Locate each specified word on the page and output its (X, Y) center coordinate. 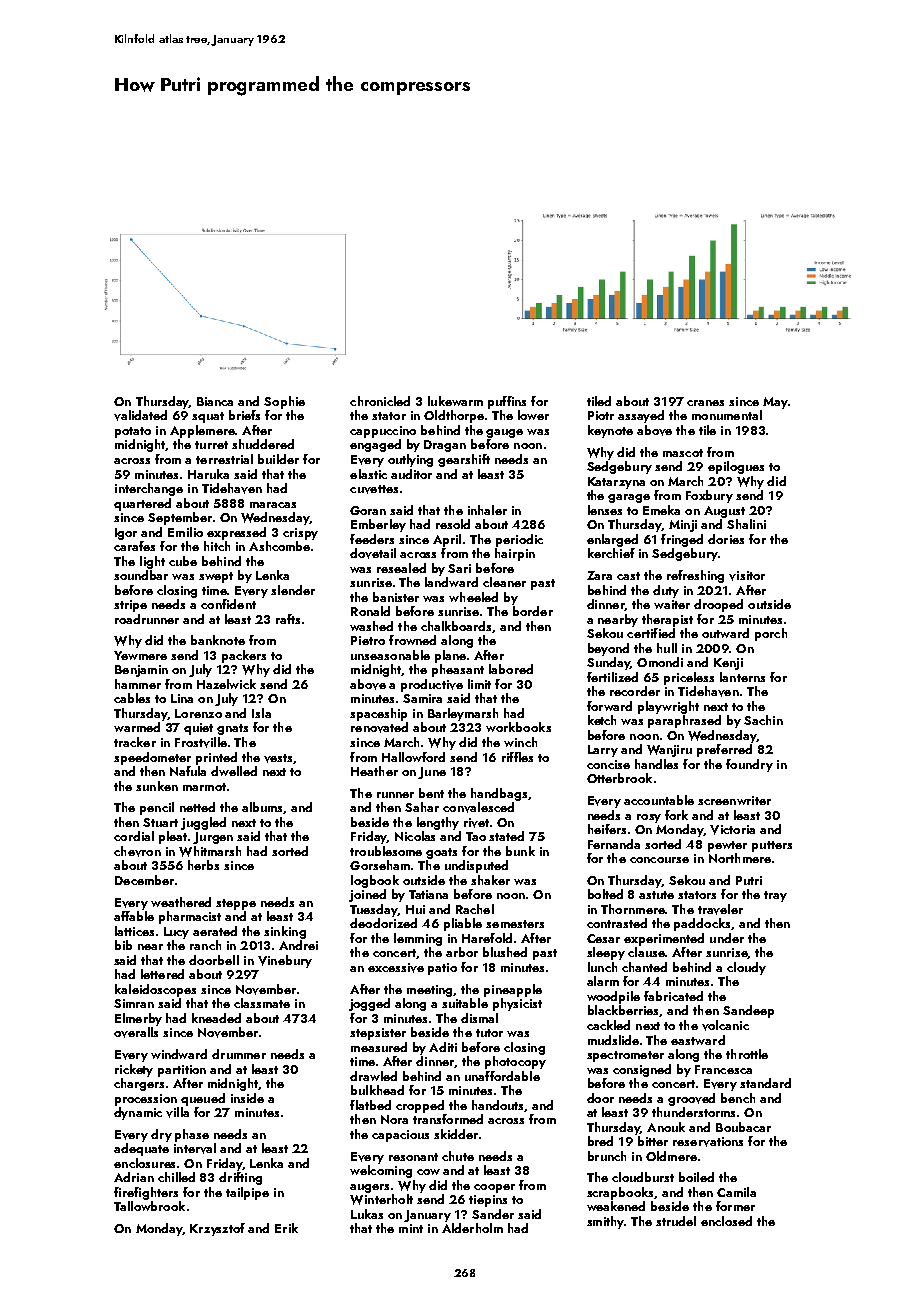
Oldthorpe (454, 416)
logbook (375, 881)
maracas (273, 505)
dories (726, 539)
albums (262, 807)
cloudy (746, 968)
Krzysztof (217, 1229)
